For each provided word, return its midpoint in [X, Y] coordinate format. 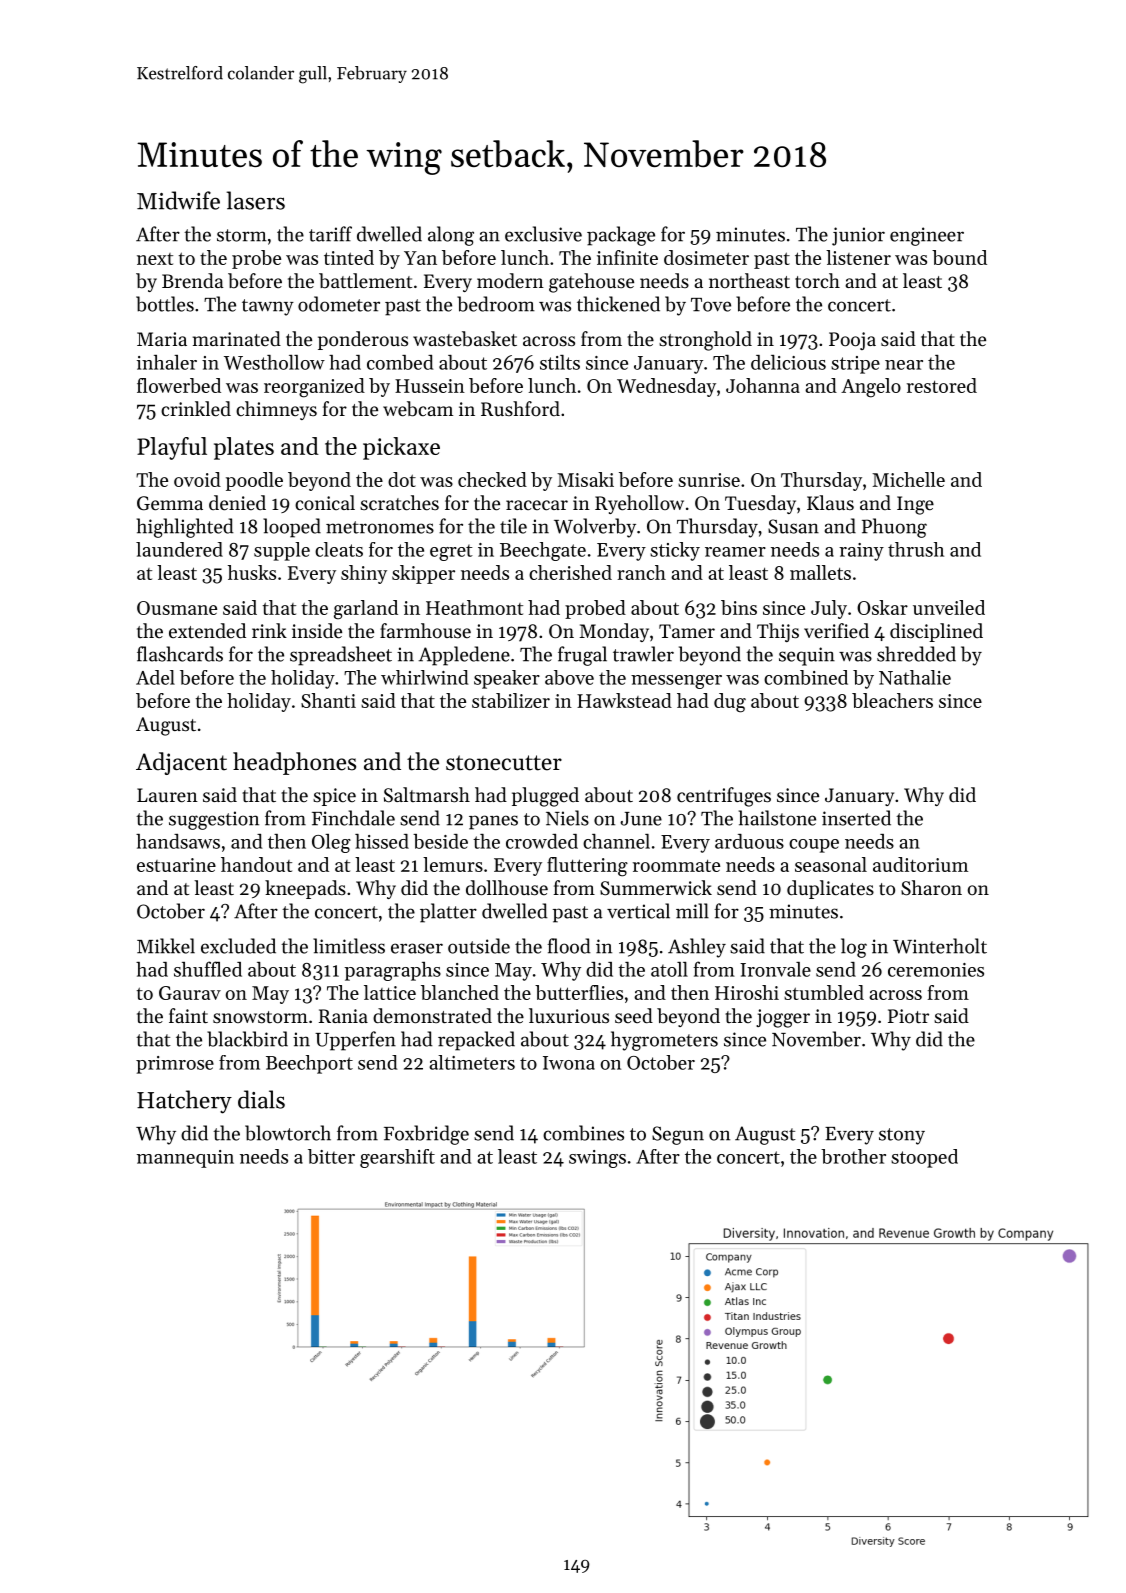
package [621, 236]
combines [583, 1133]
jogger [783, 1018]
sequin [807, 656]
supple [282, 551]
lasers [255, 200]
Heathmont [474, 607]
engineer [927, 236]
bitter [331, 1156]
